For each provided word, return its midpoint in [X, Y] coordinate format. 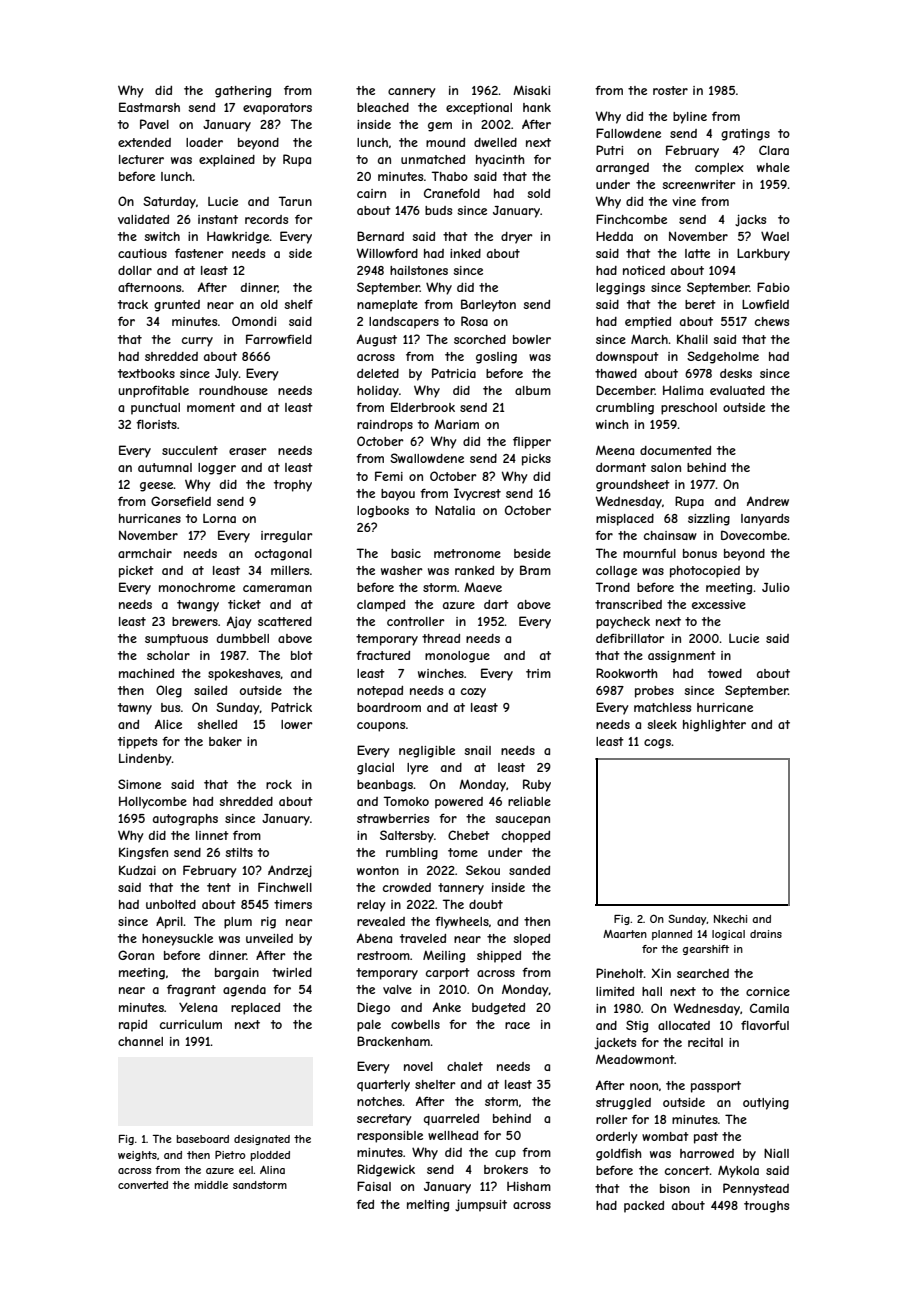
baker [225, 741]
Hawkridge [238, 237]
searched [703, 973]
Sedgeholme [723, 357]
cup [505, 1155]
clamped [381, 606]
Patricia [454, 373]
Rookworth [627, 673]
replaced [255, 1009]
